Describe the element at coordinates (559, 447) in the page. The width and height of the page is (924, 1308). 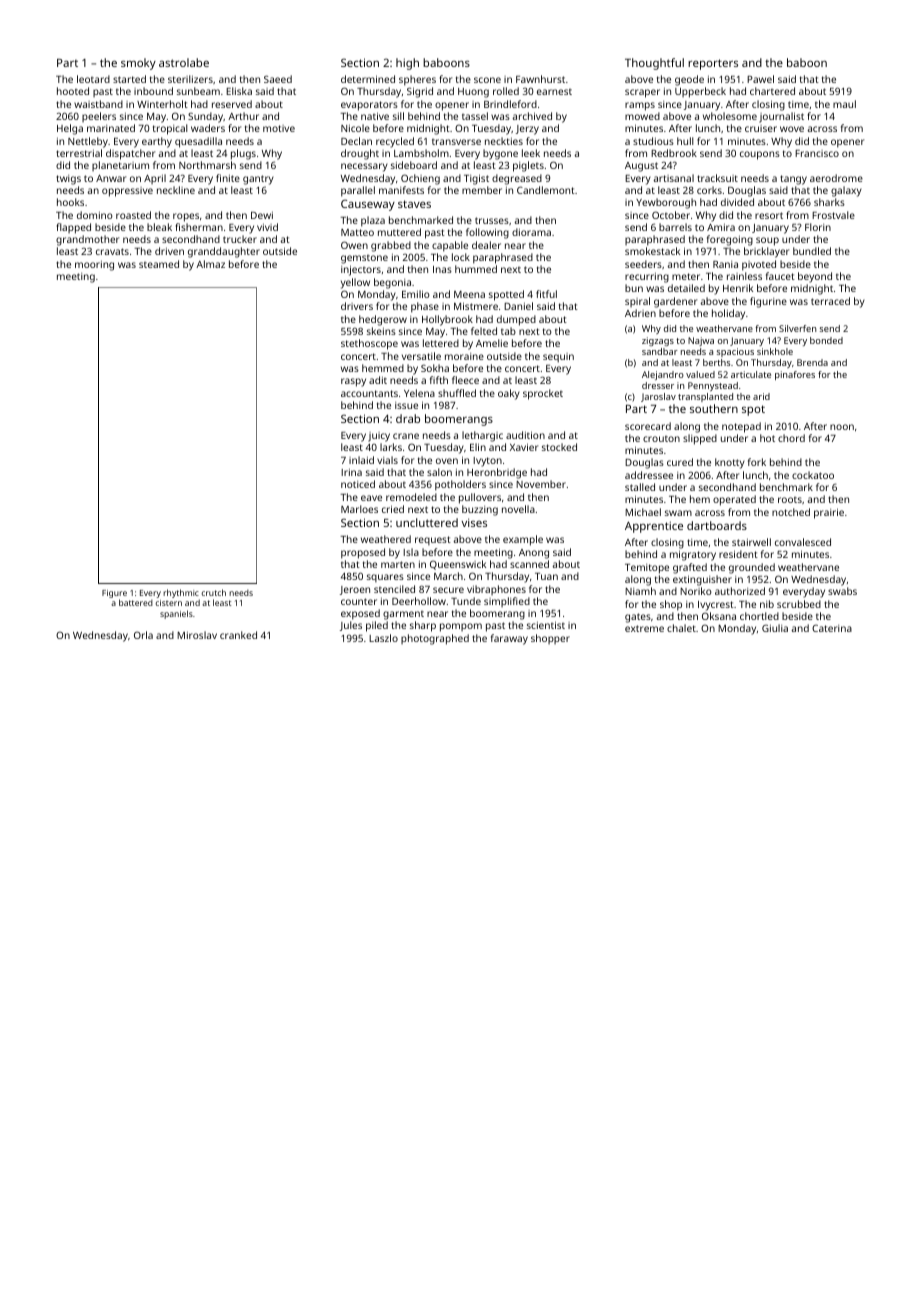
I see `stocked` at that location.
